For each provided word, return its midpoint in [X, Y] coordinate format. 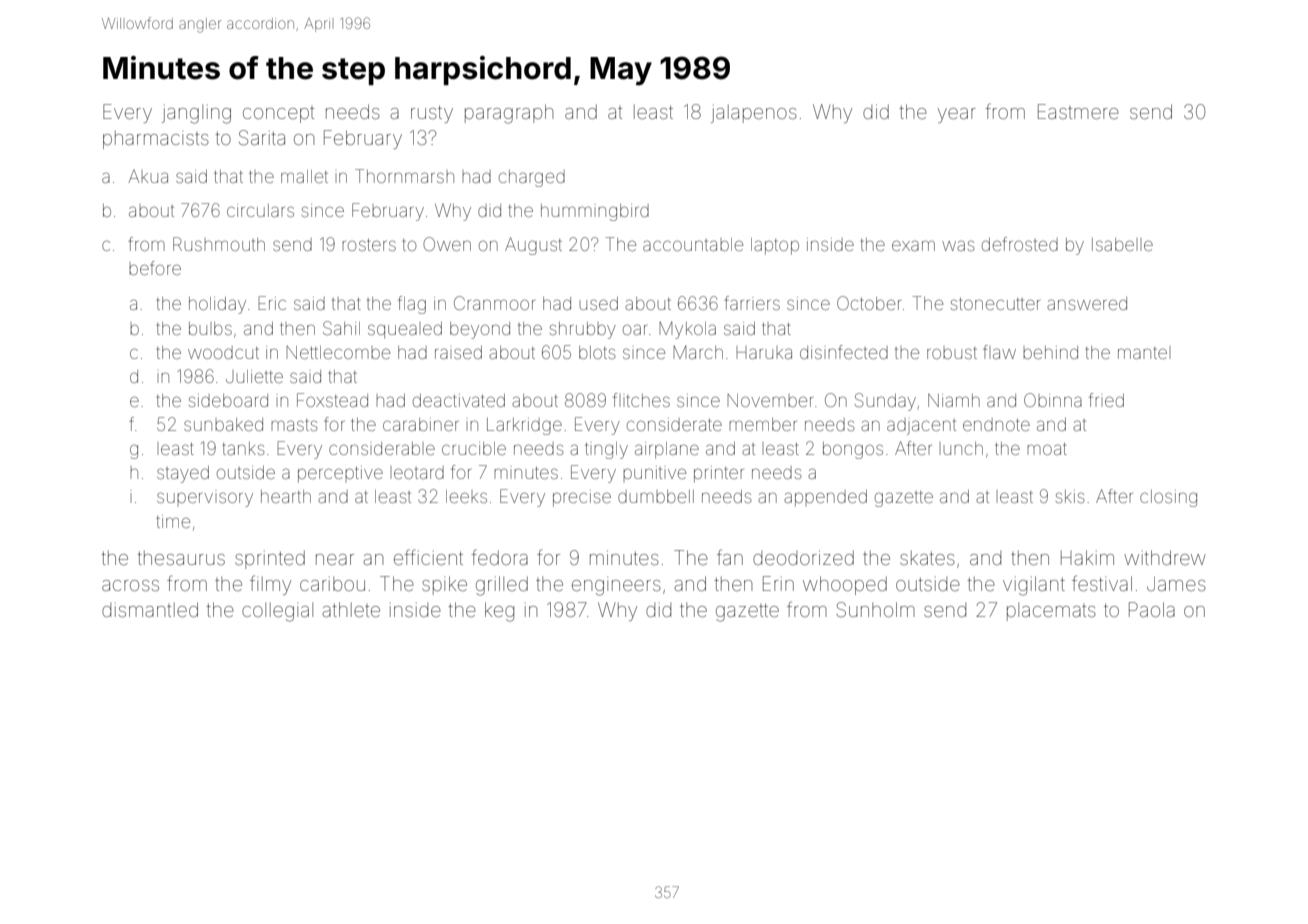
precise [582, 498]
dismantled [150, 609]
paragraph [509, 114]
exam [913, 245]
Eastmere [1078, 111]
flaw [999, 352]
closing [1168, 498]
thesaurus [181, 558]
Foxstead [332, 400]
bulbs [210, 328]
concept [278, 114]
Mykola [687, 330]
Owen [447, 244]
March [698, 352]
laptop [775, 246]
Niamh [954, 400]
